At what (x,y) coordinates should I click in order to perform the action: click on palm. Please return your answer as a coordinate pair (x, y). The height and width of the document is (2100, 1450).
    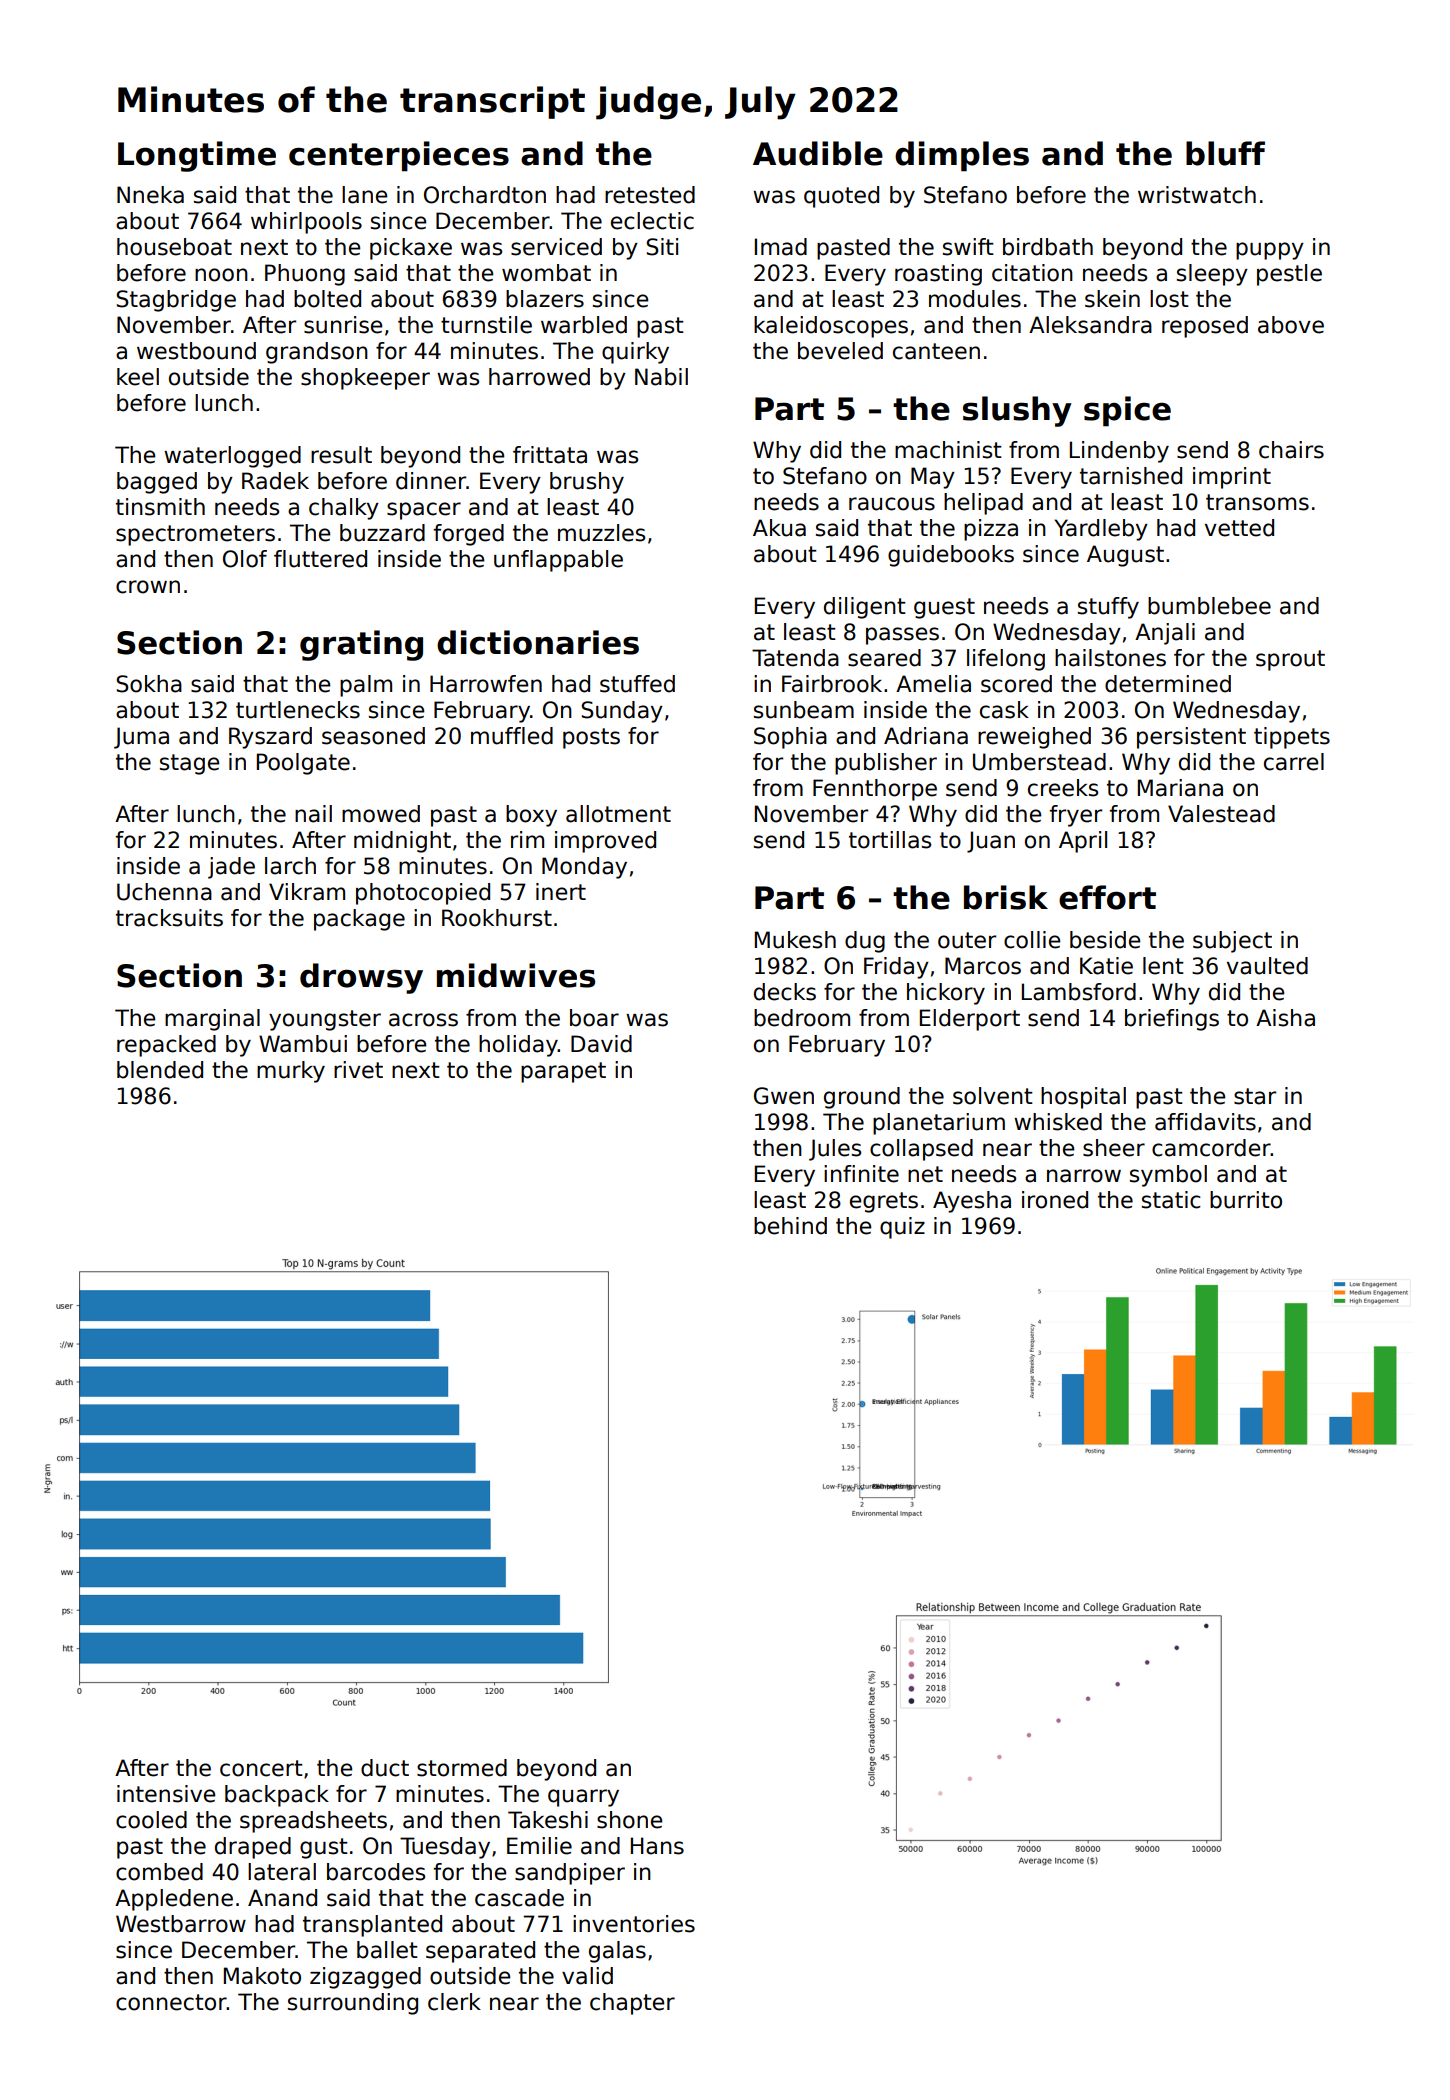
    Looking at the image, I should click on (366, 686).
